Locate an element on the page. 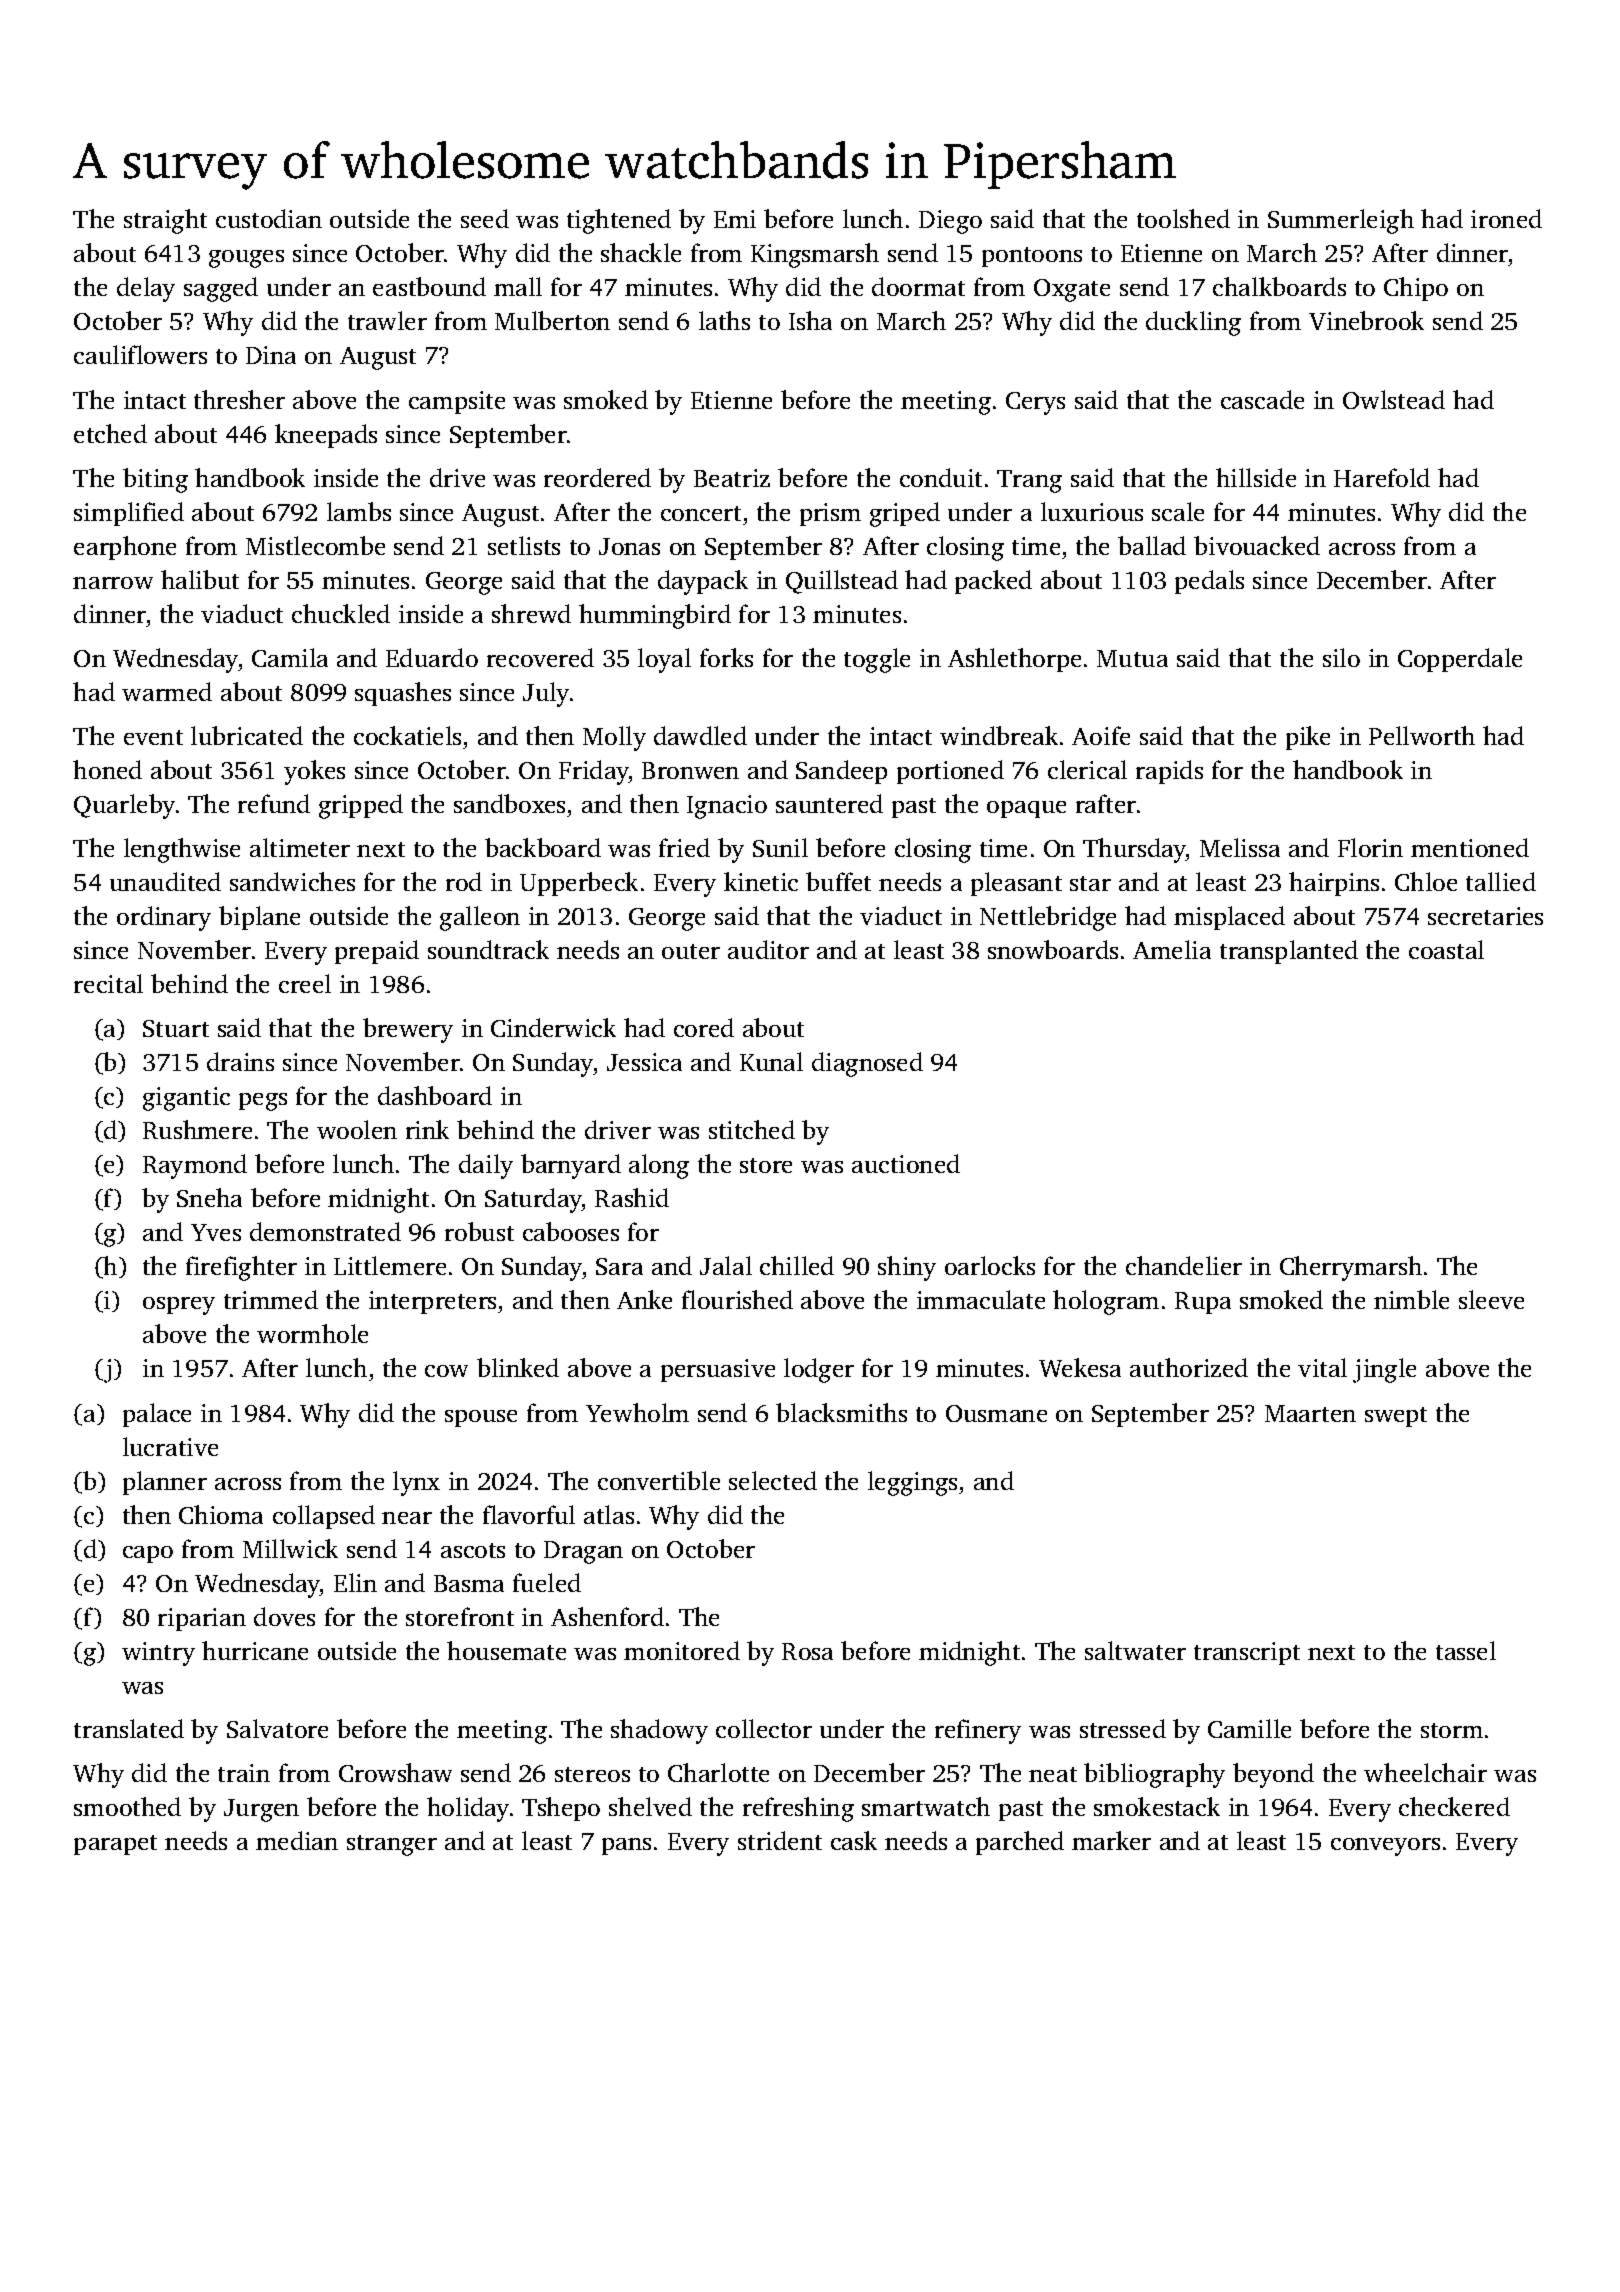 The height and width of the image is (2292, 1620). parapet is located at coordinates (115, 1845).
